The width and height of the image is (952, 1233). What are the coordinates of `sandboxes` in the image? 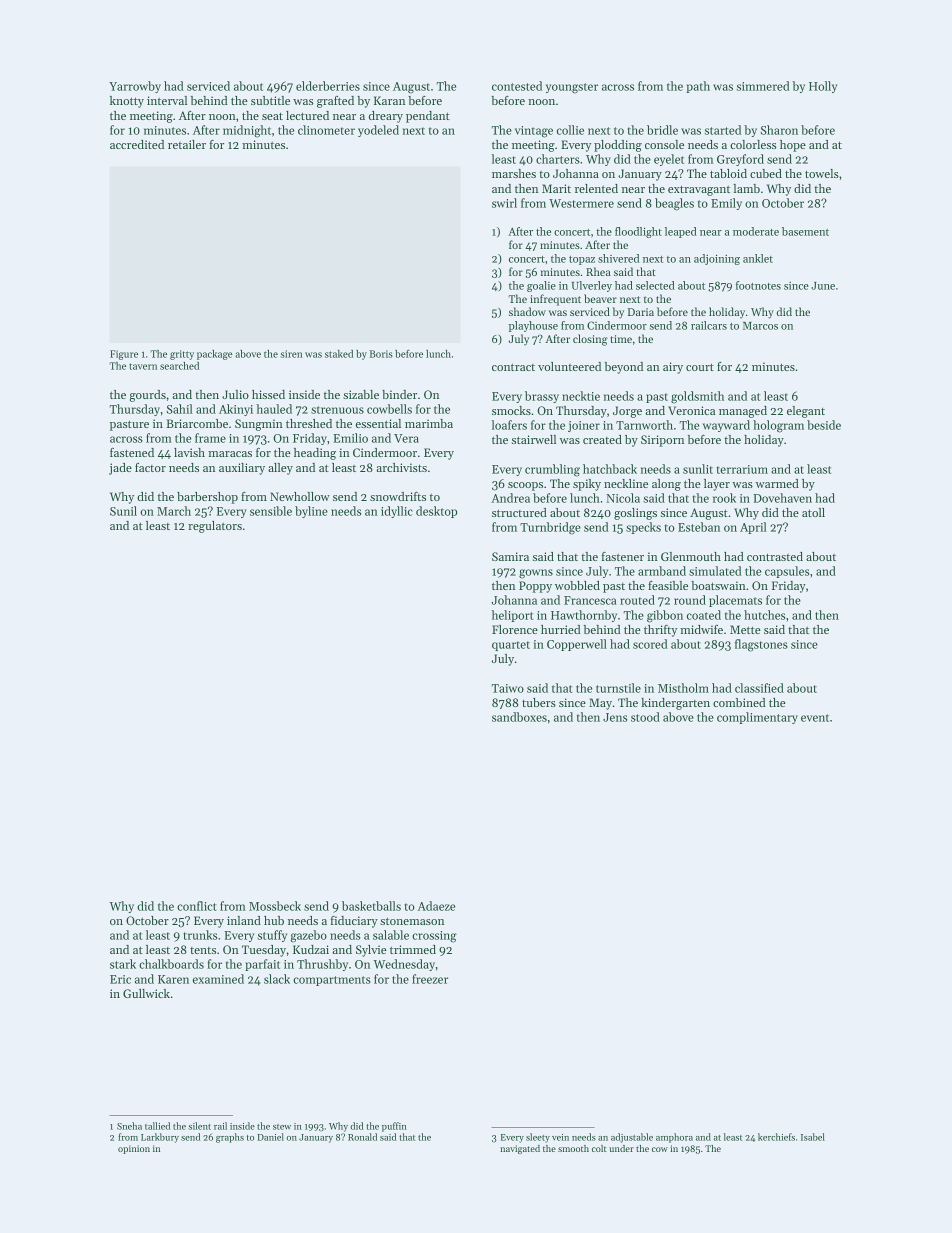 It's located at (519, 717).
